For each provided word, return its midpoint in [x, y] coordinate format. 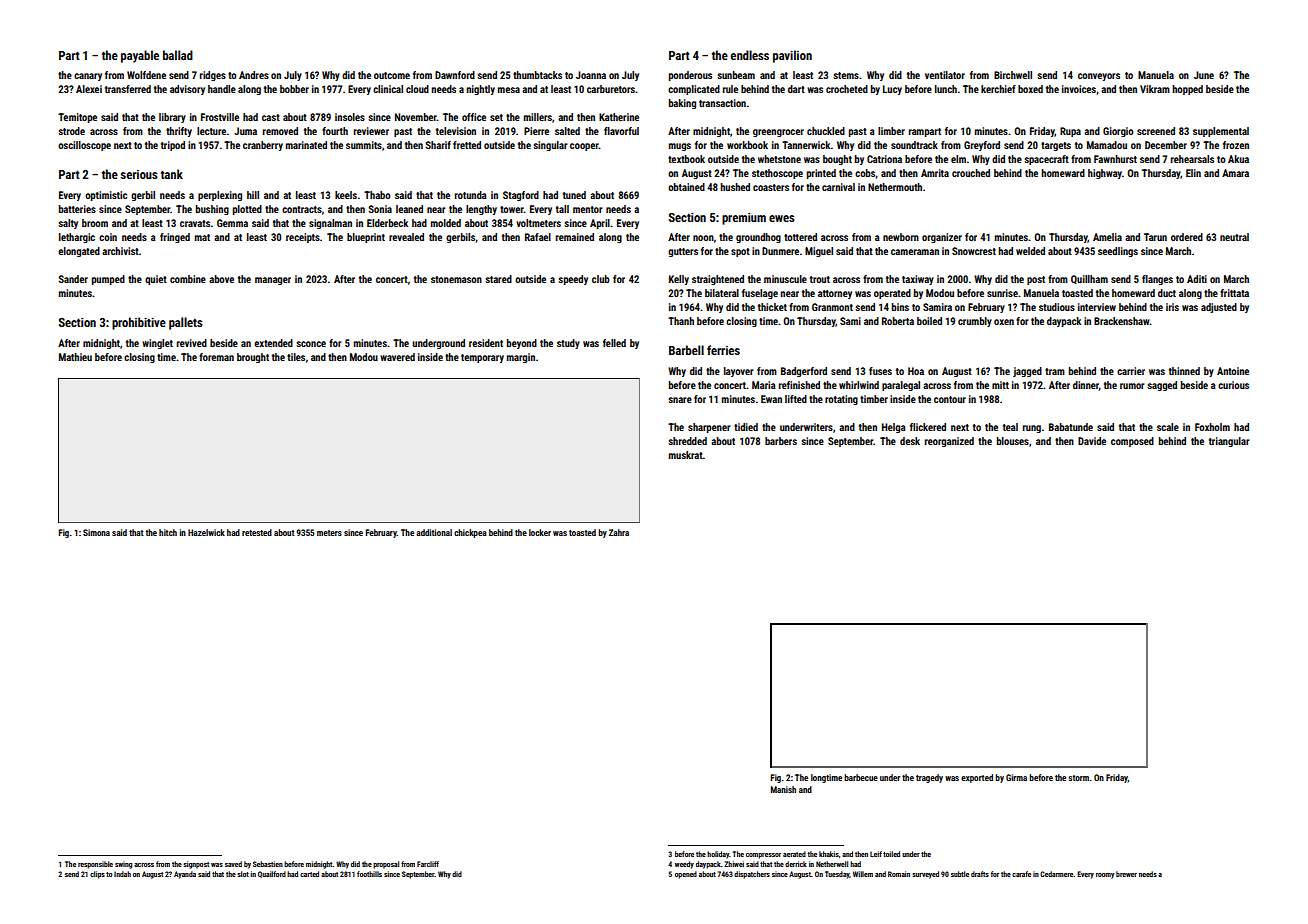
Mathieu [75, 357]
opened [686, 875]
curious [1233, 385]
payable [140, 56]
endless [749, 55]
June [1204, 75]
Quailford [272, 874]
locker [540, 532]
